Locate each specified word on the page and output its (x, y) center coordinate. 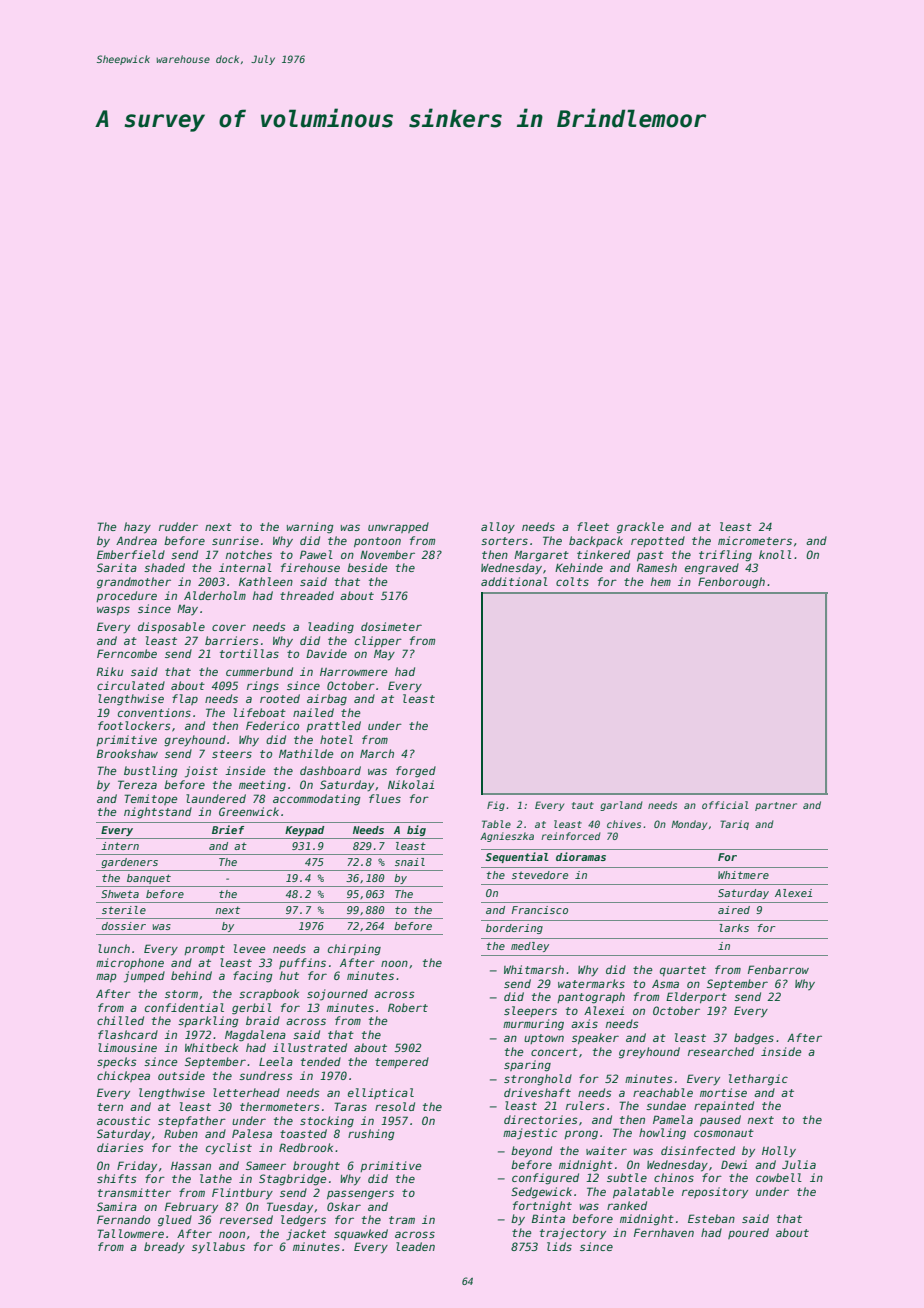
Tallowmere (130, 1233)
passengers (360, 1195)
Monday (689, 825)
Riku (109, 671)
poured (748, 1233)
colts (572, 581)
